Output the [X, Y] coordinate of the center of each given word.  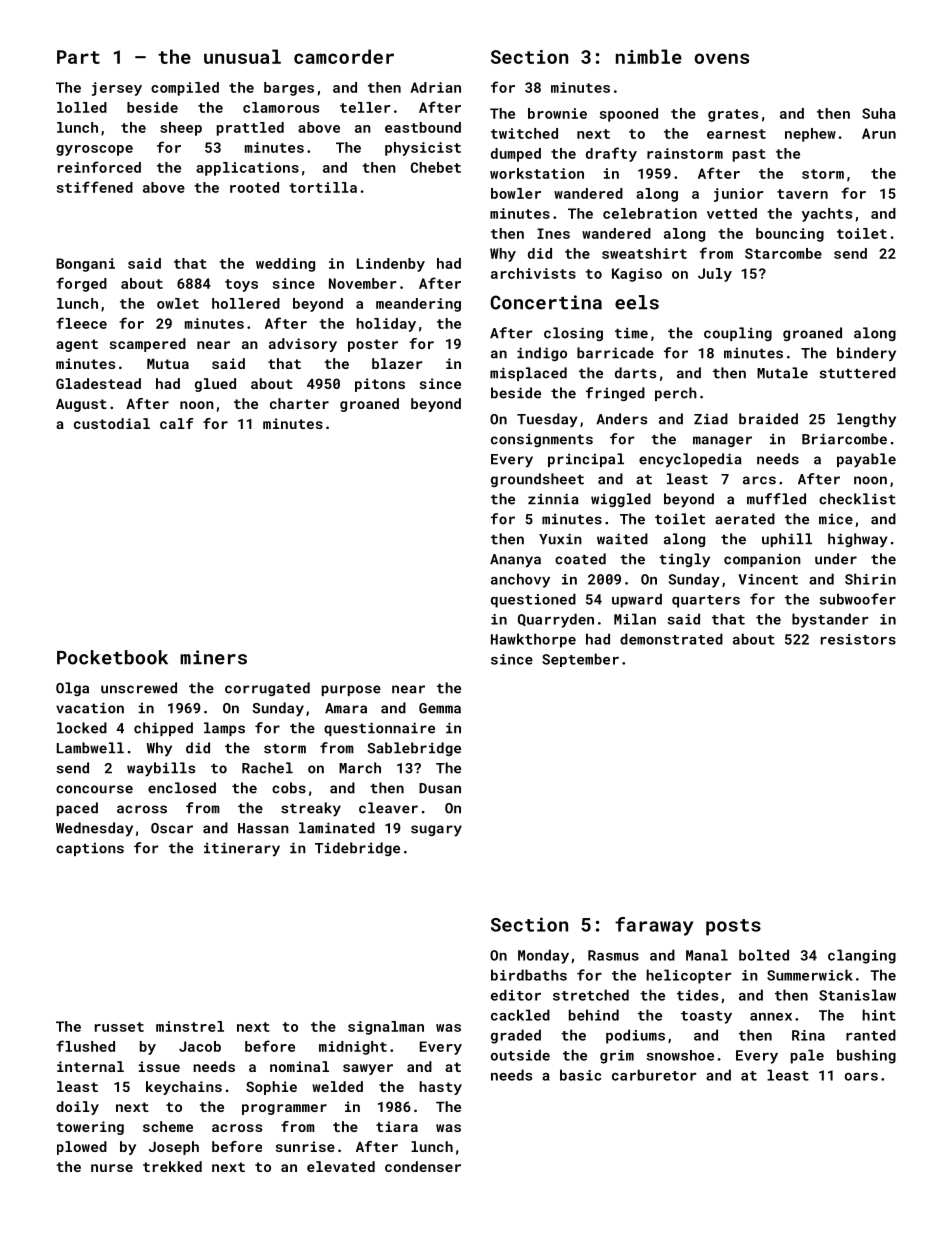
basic [580, 1075]
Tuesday [547, 420]
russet [119, 1027]
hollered [246, 303]
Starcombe [783, 253]
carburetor [654, 1075]
